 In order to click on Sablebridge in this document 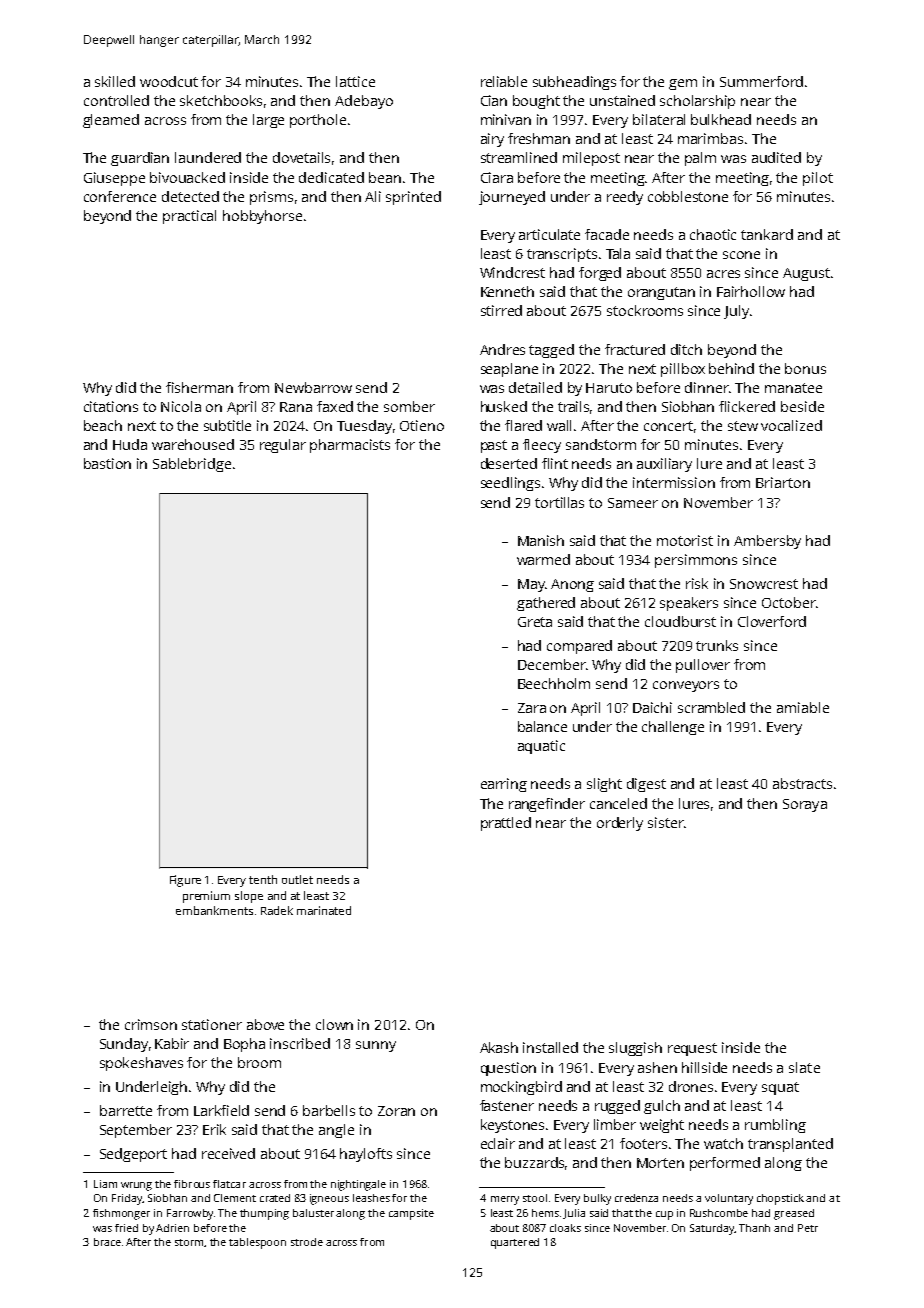, I will do `click(192, 465)`.
